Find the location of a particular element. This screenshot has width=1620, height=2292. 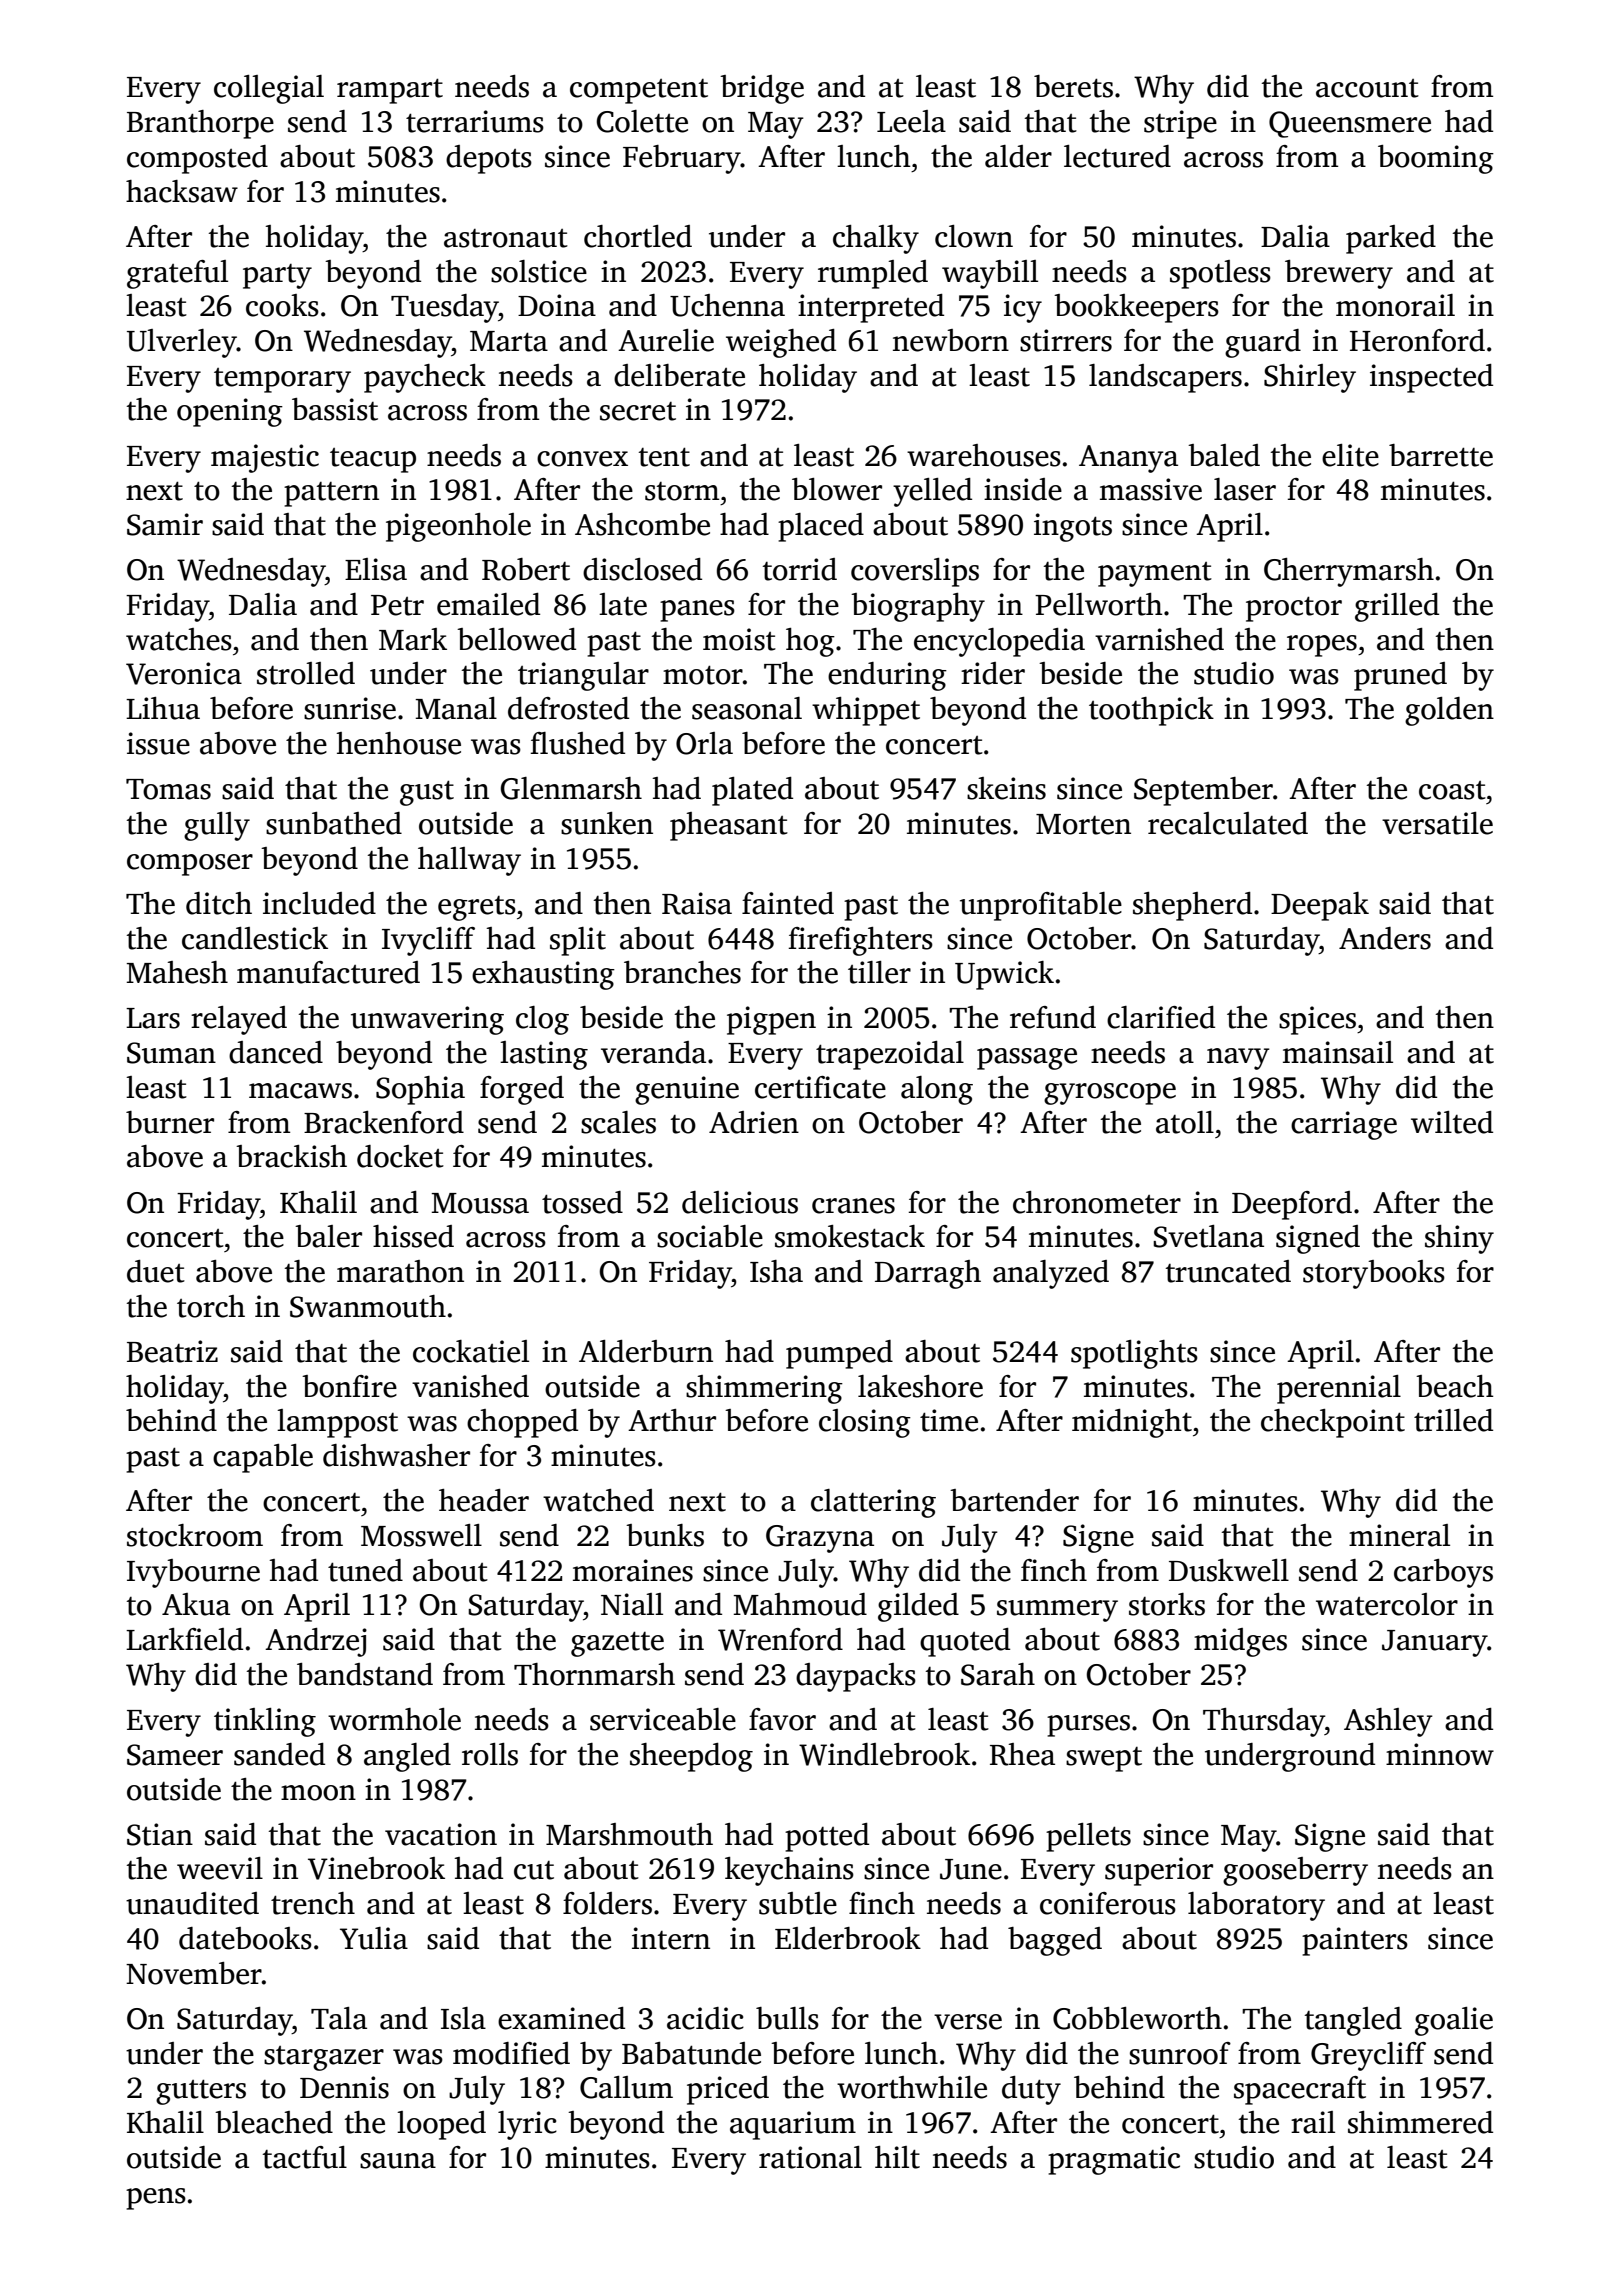

grilled is located at coordinates (1397, 607).
